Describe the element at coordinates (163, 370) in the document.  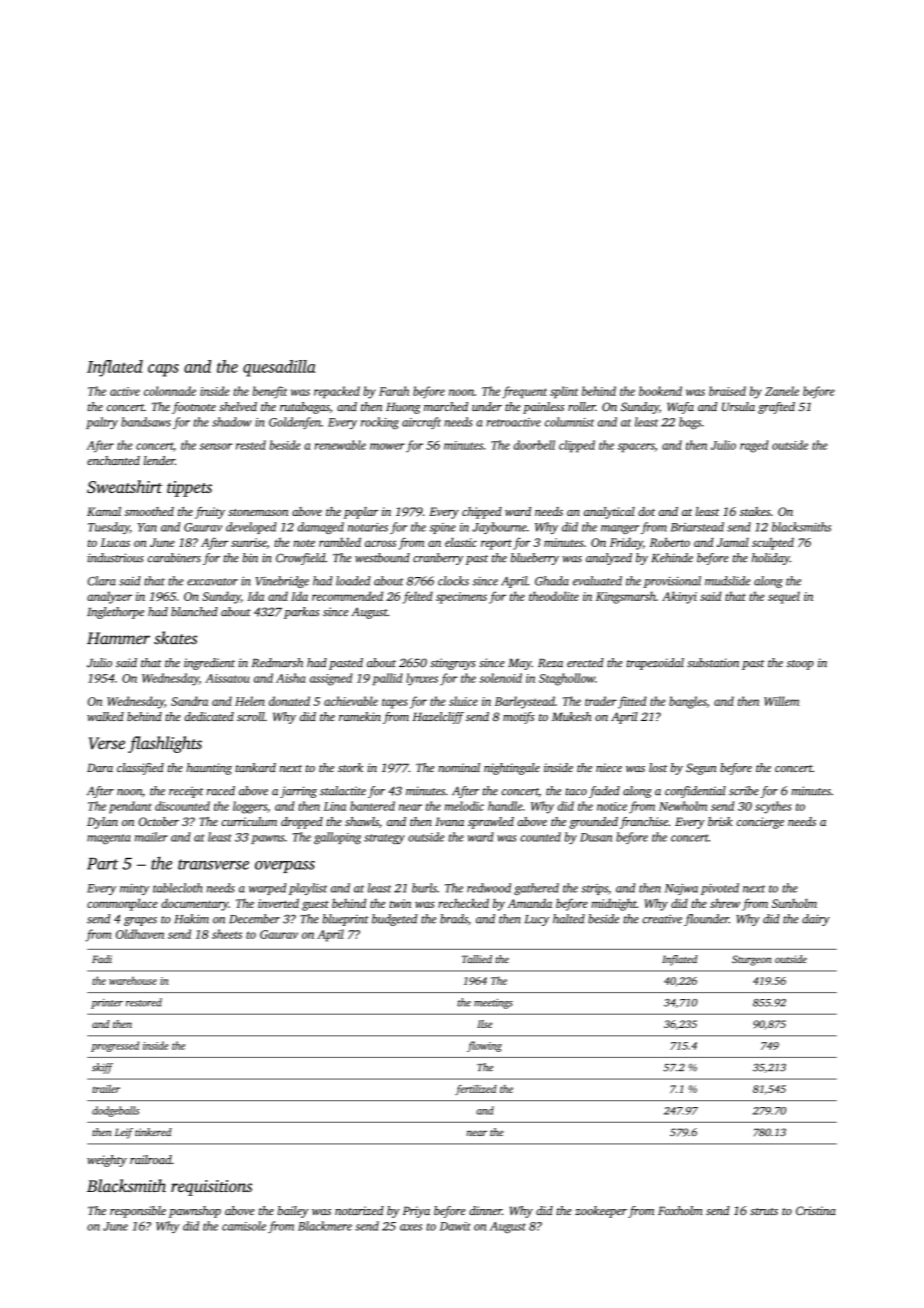
I see `caps` at that location.
